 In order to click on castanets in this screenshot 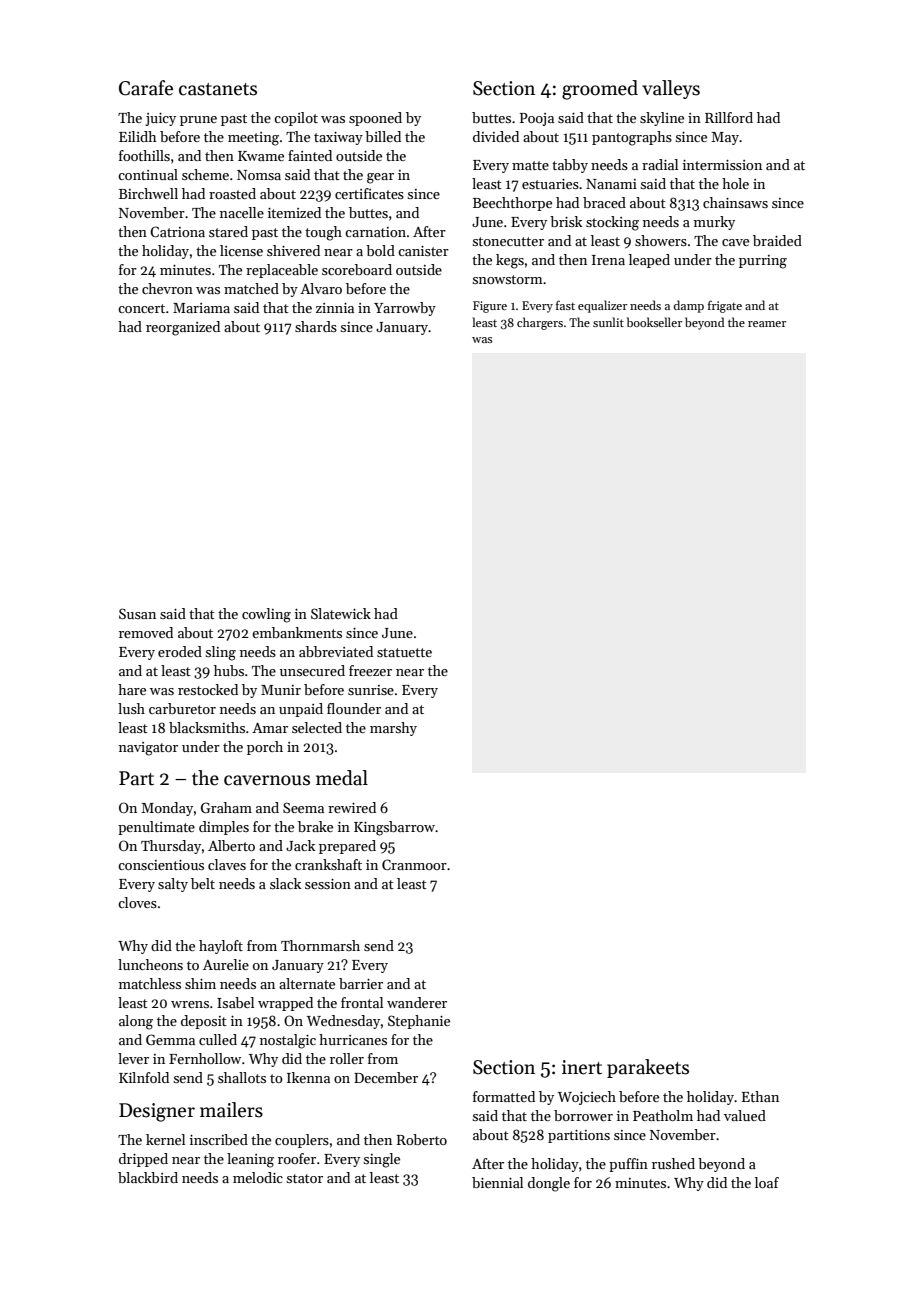, I will do `click(218, 89)`.
